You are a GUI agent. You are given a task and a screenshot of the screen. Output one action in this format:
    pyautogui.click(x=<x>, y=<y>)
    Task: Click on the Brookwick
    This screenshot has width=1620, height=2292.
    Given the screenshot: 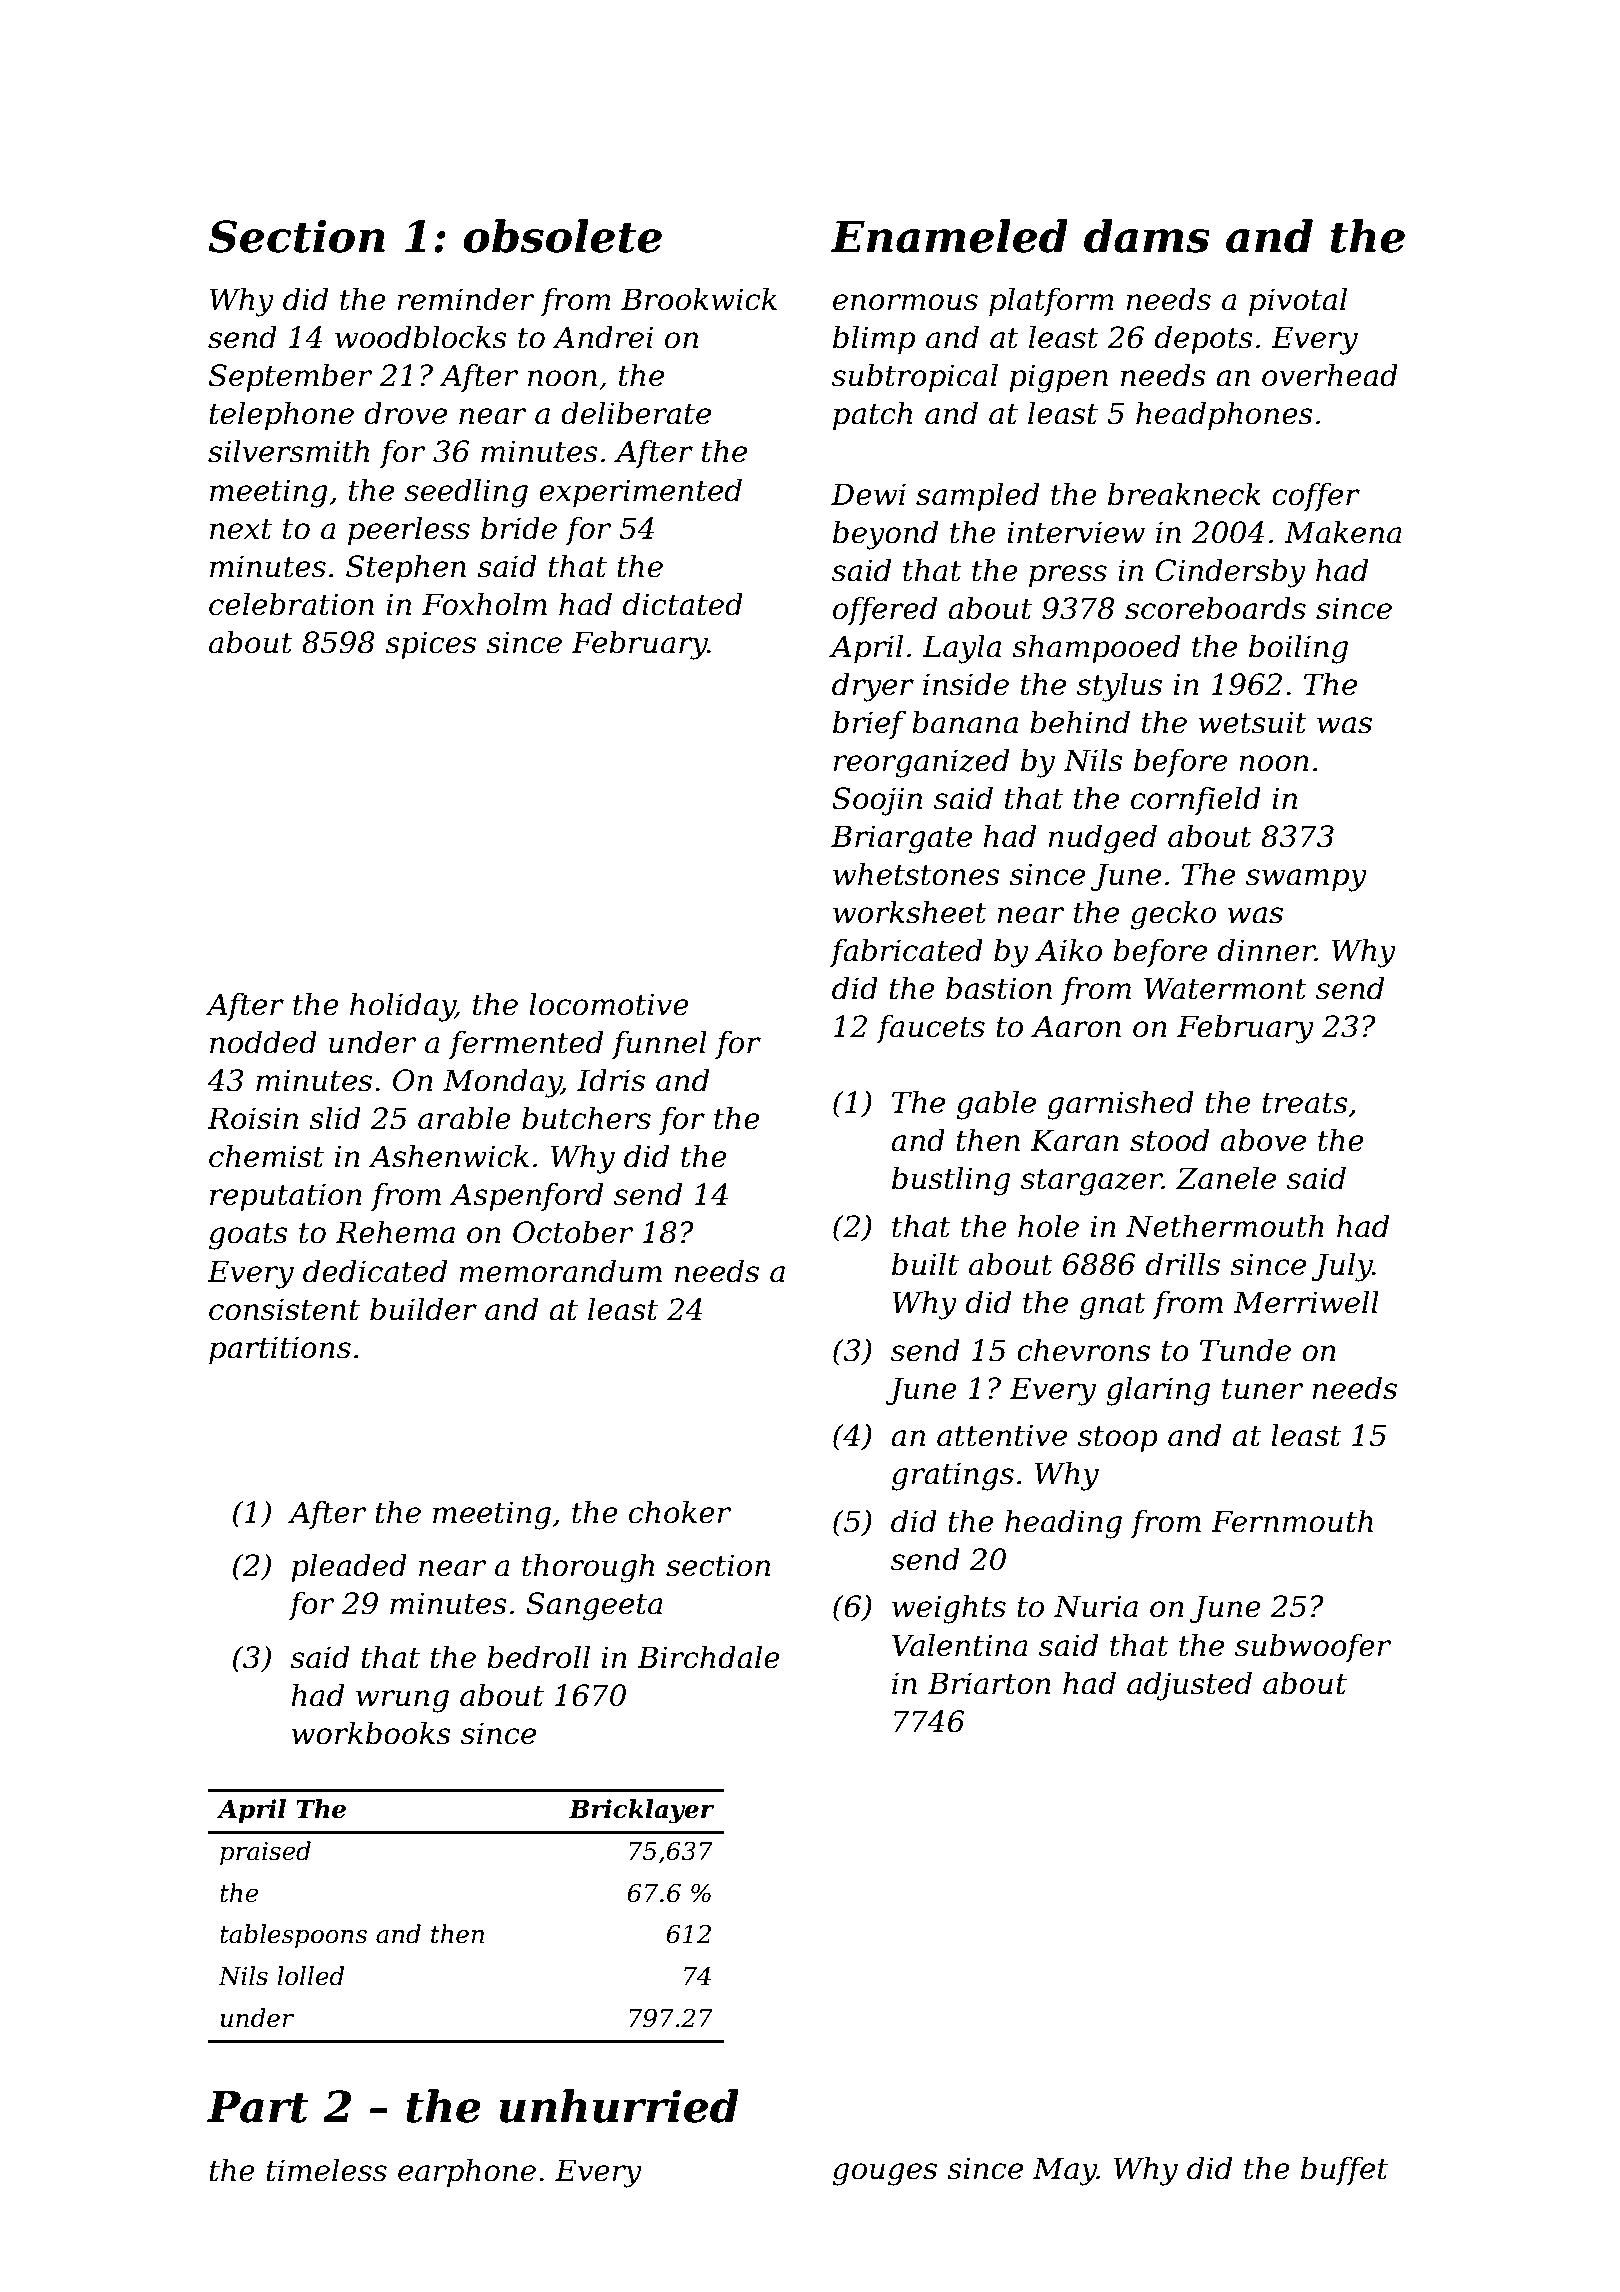 What is the action you would take?
    pyautogui.click(x=699, y=299)
